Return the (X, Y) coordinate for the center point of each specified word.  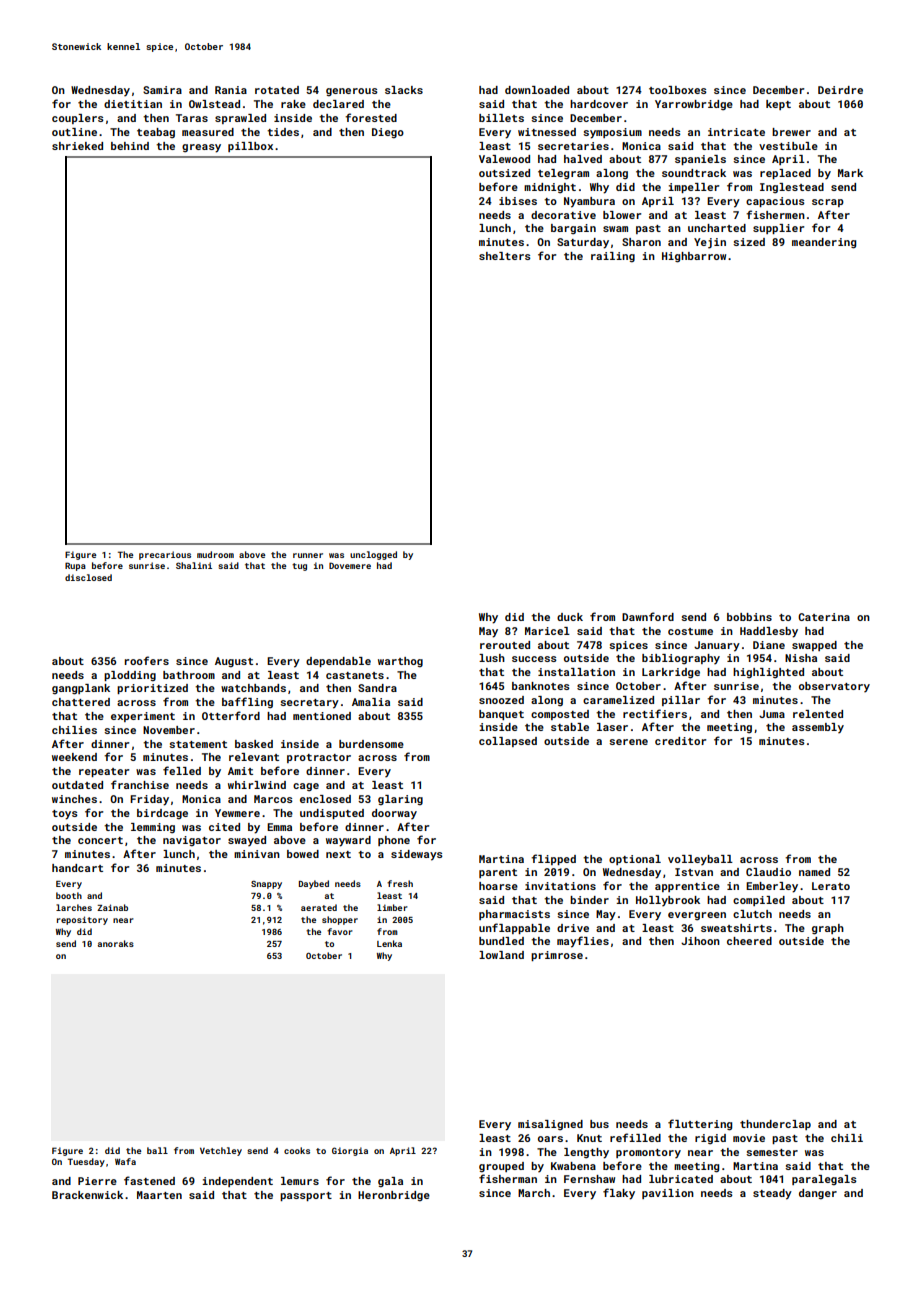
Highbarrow (694, 257)
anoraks (116, 943)
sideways (417, 855)
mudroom (215, 554)
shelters (505, 256)
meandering (824, 243)
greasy (201, 148)
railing (613, 257)
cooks (297, 1150)
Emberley (772, 887)
